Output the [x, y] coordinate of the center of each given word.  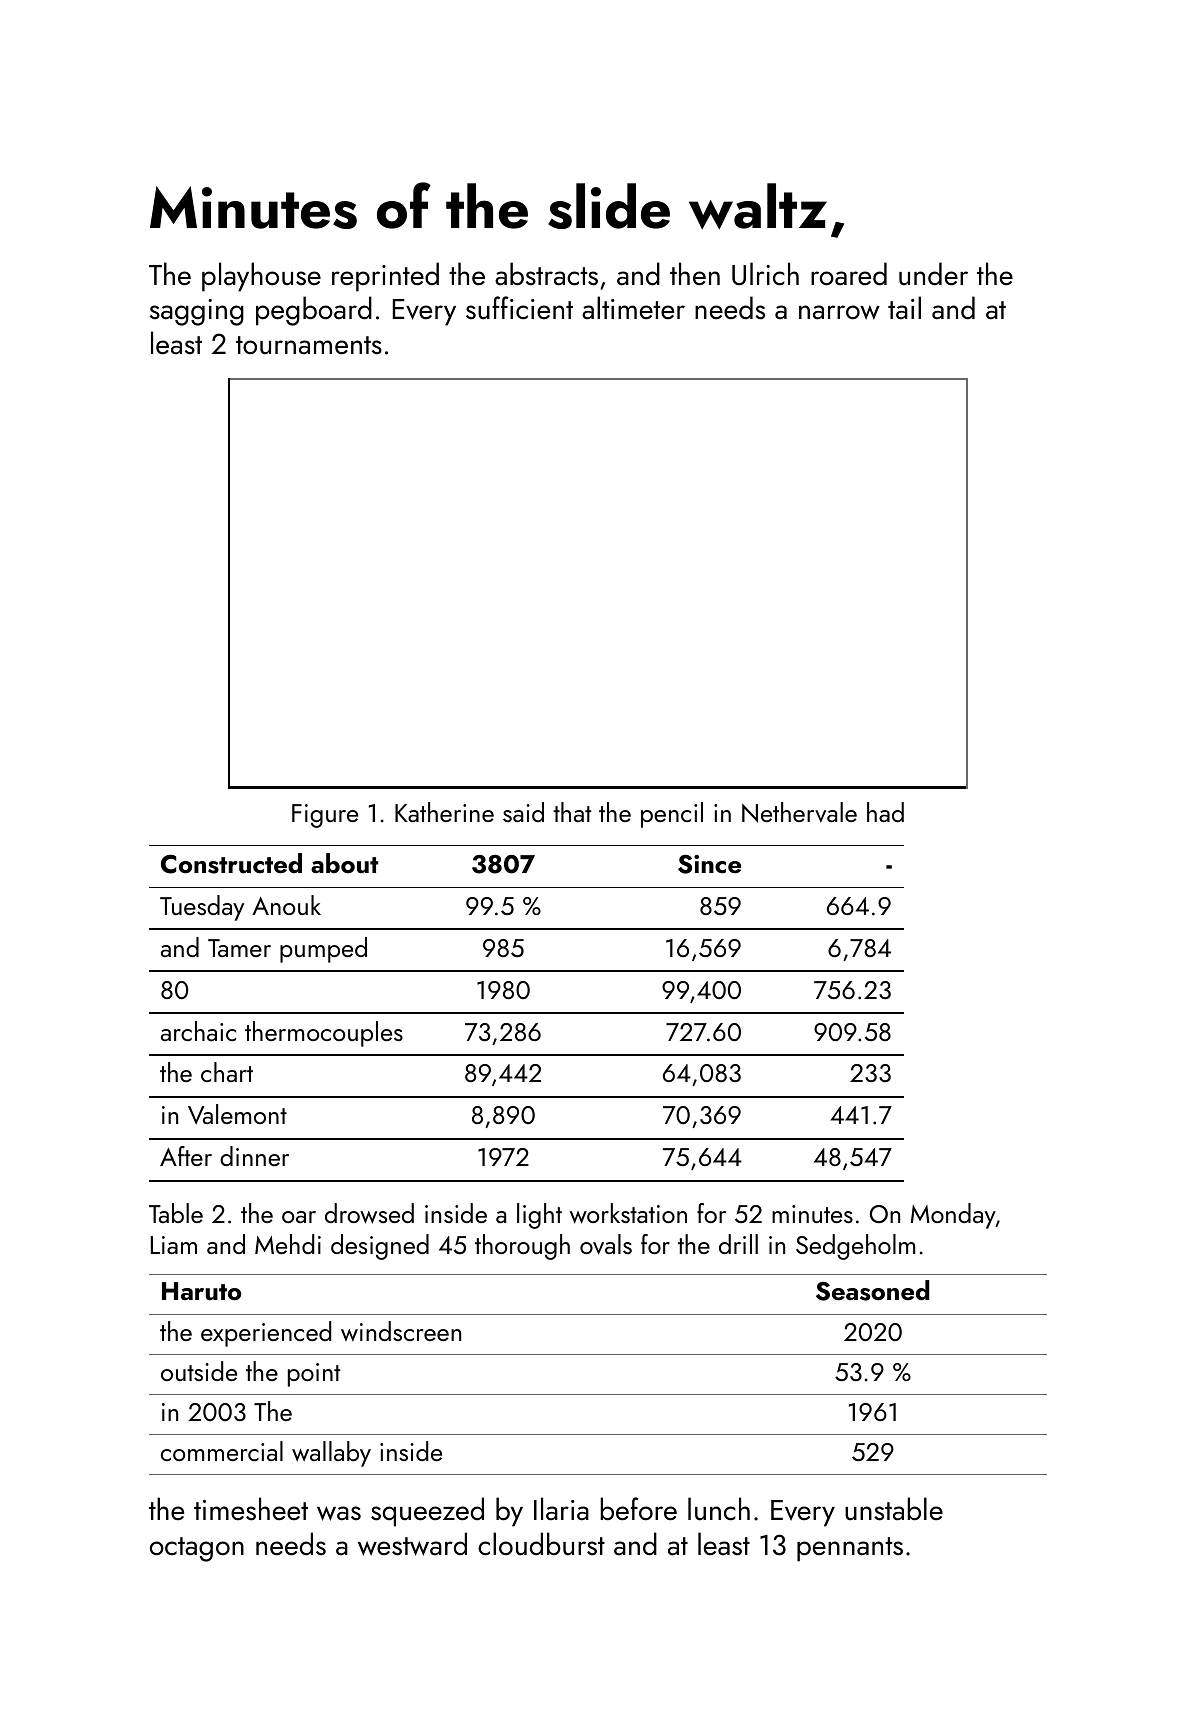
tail [904, 308]
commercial [222, 1451]
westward [412, 1544]
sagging [197, 312]
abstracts [546, 274]
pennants [850, 1549]
